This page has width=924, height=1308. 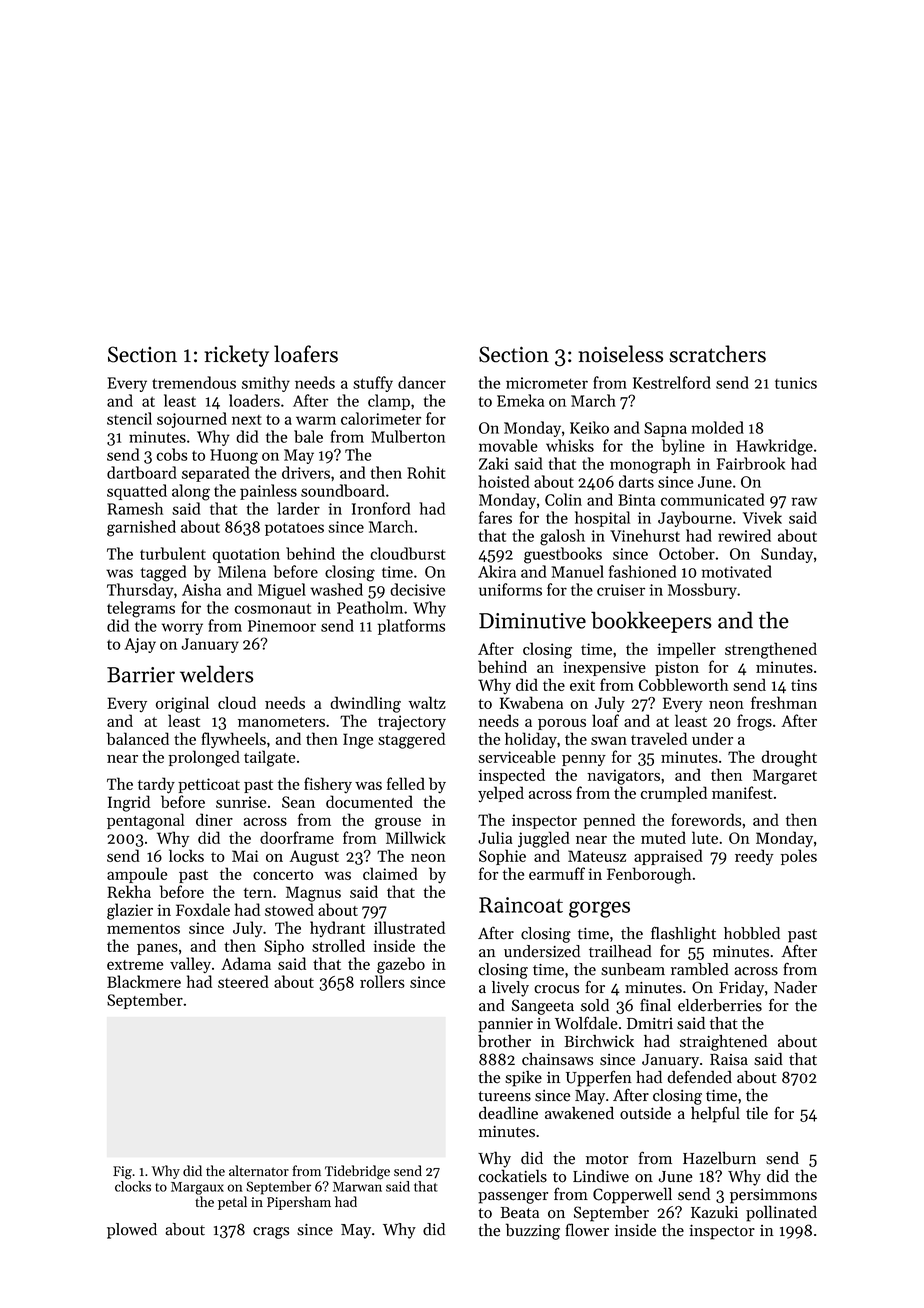 What do you see at coordinates (494, 463) in the page?
I see `Zaki` at bounding box center [494, 463].
